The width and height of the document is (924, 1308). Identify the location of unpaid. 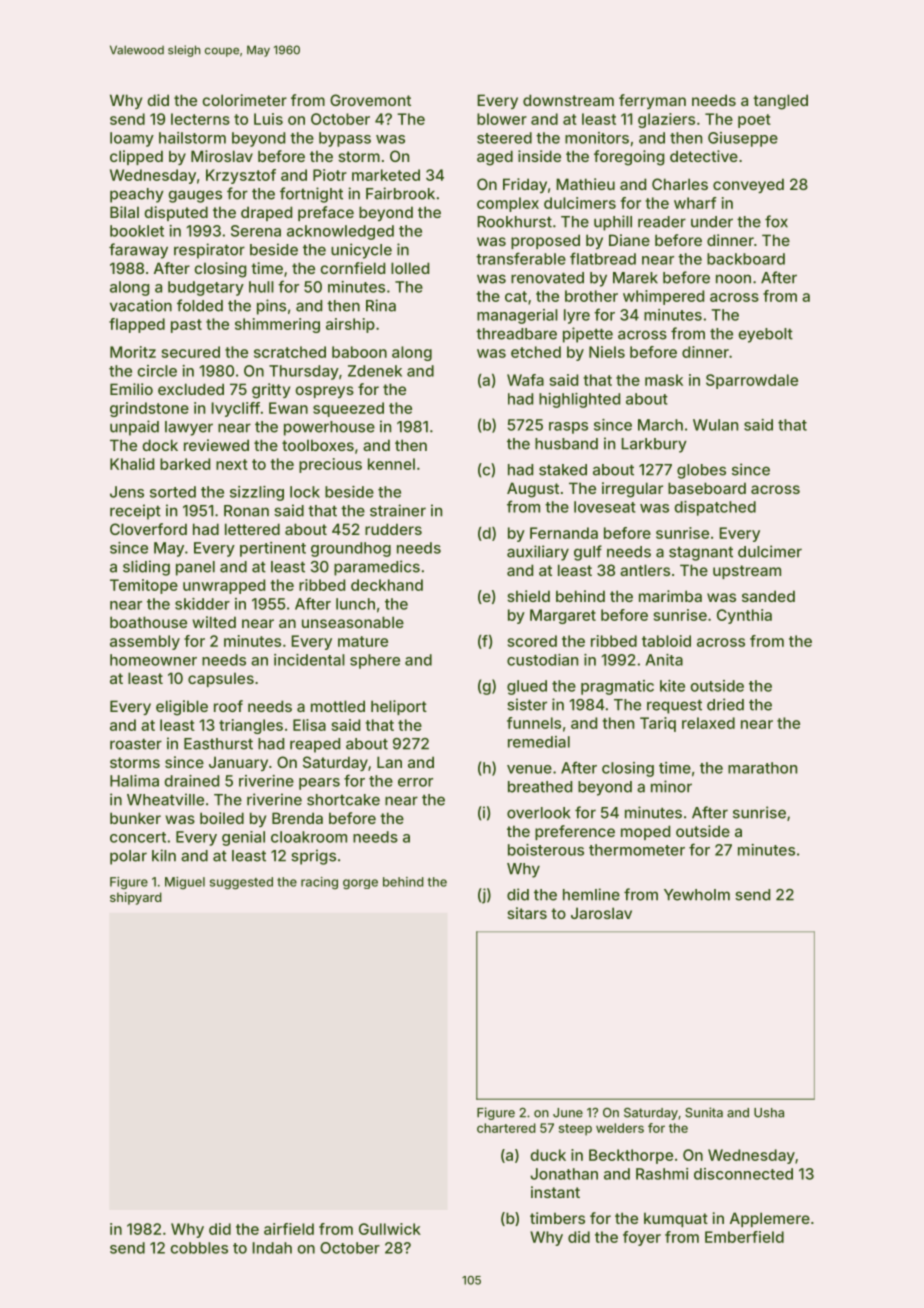
(134, 428).
